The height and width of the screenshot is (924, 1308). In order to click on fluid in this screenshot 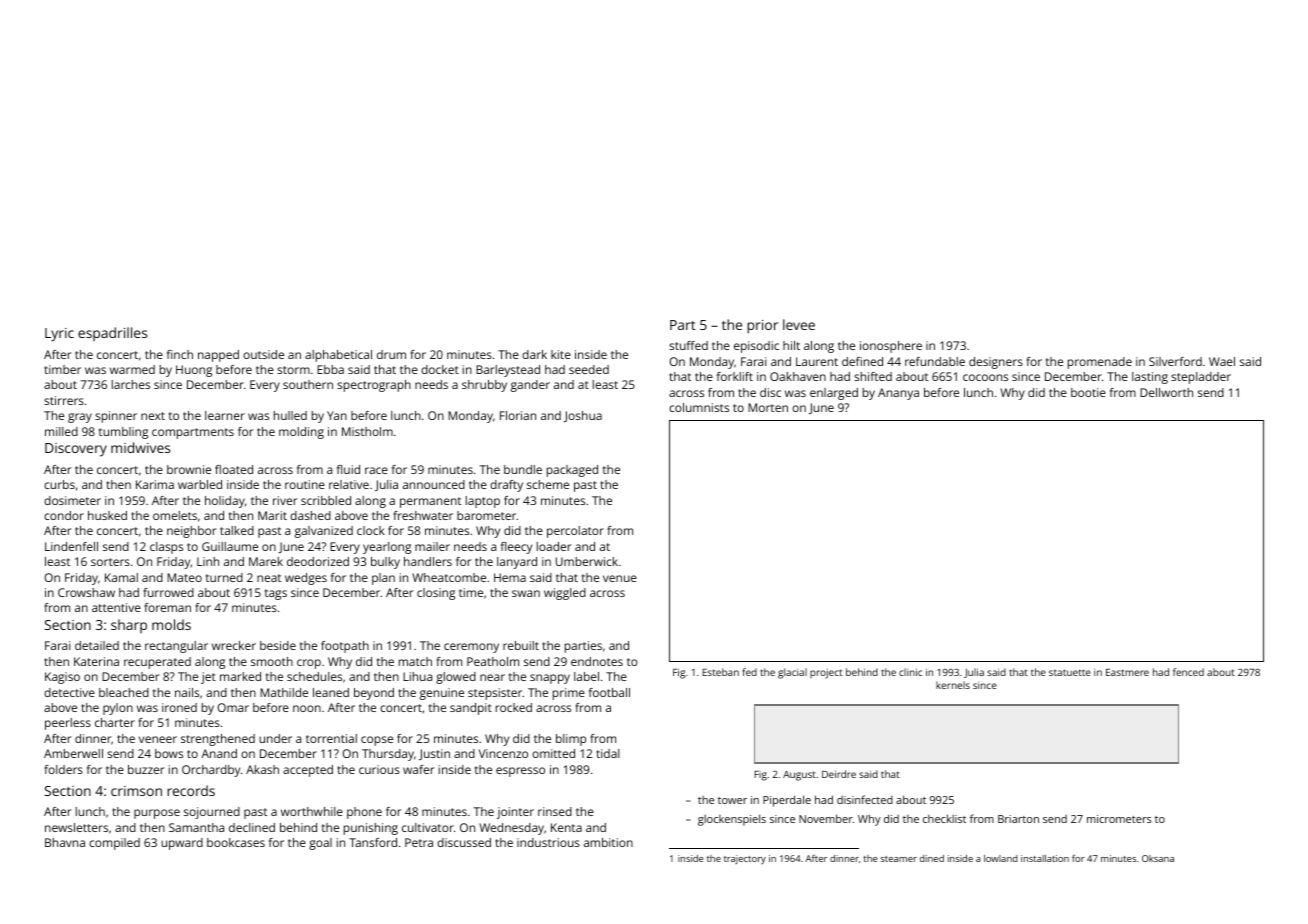, I will do `click(348, 469)`.
